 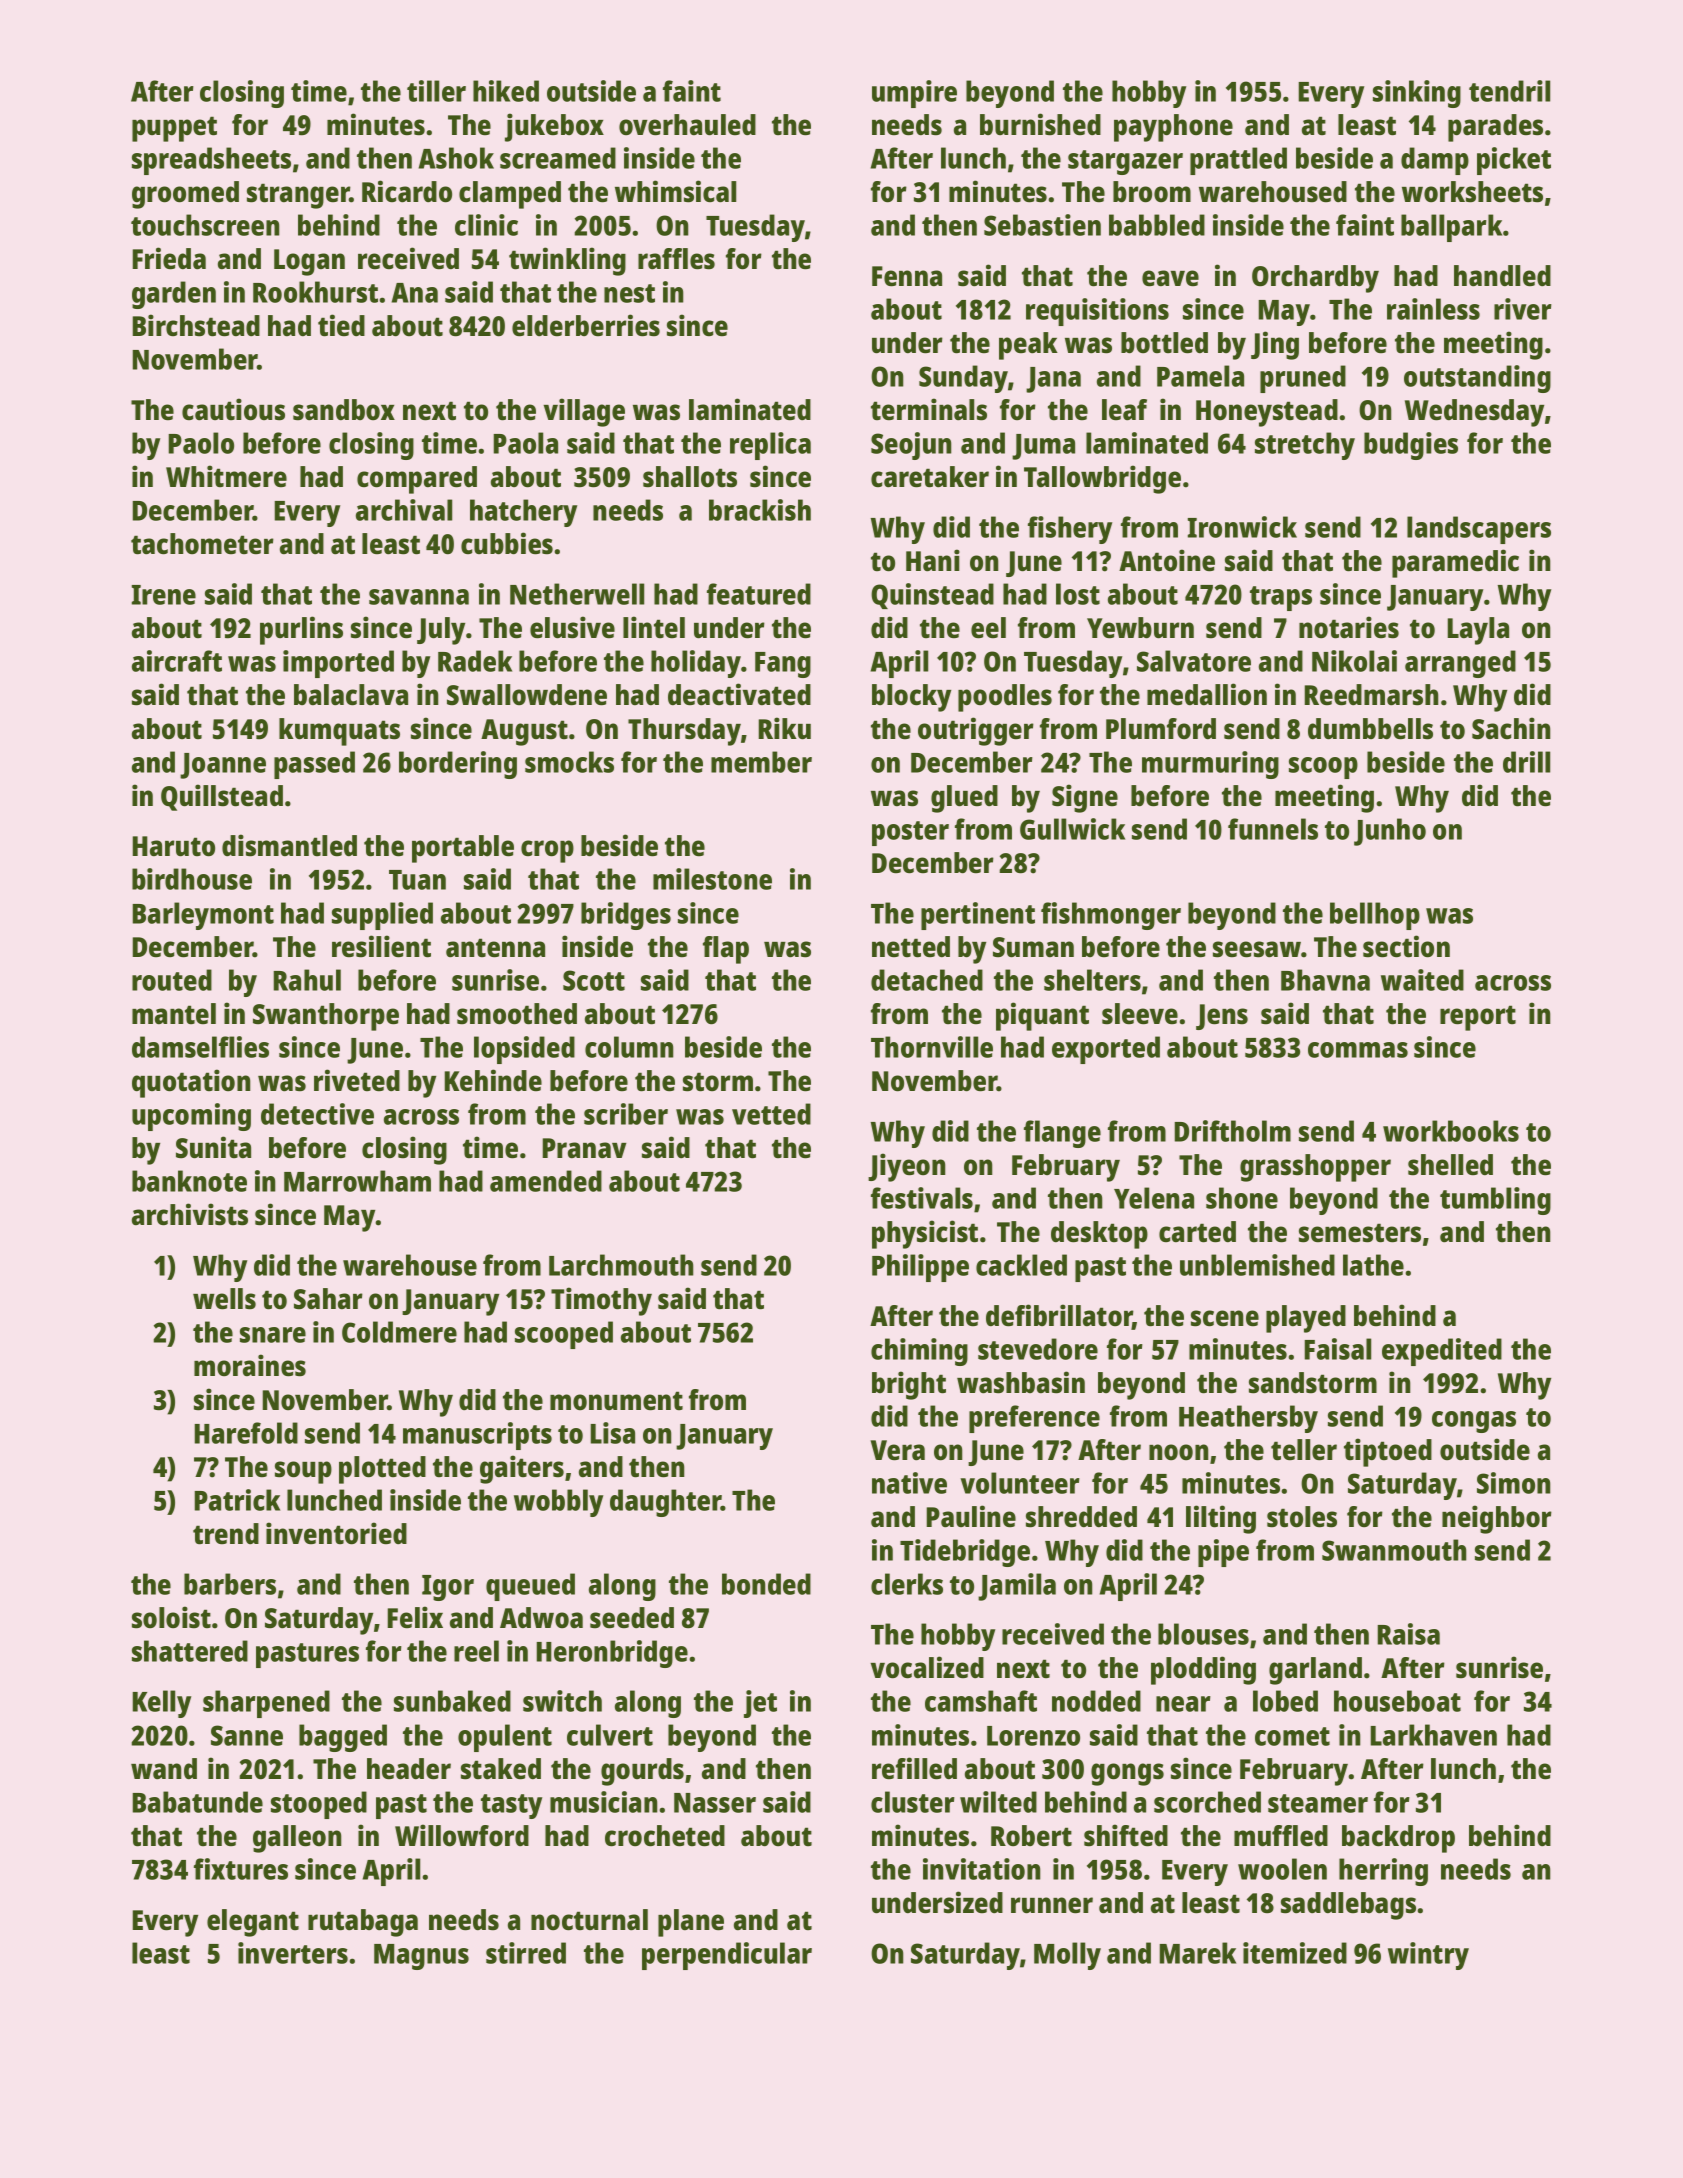 I want to click on jet, so click(x=760, y=1704).
